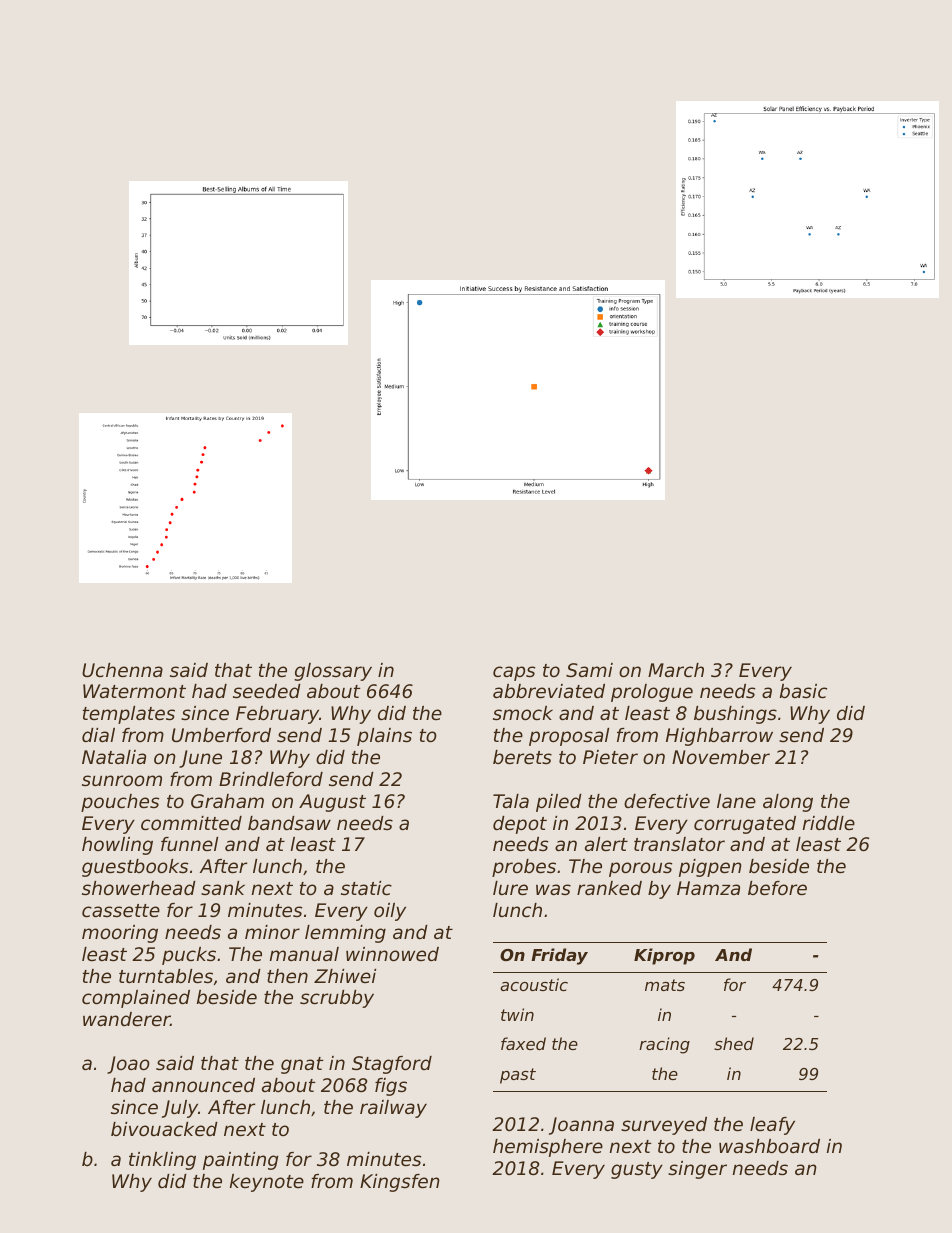 This screenshot has height=1233, width=952. What do you see at coordinates (267, 691) in the screenshot?
I see `seeded` at bounding box center [267, 691].
